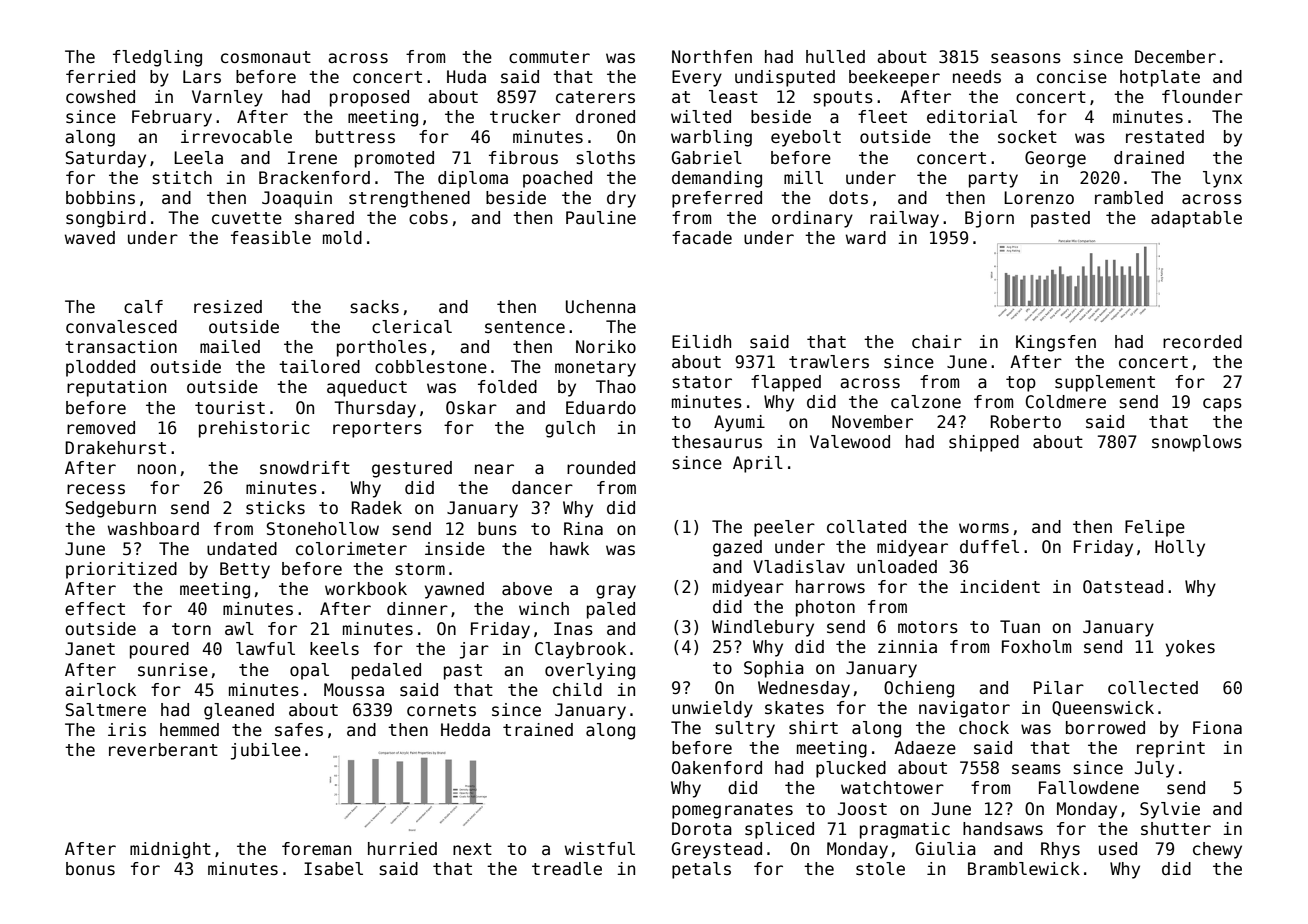 Image resolution: width=1308 pixels, height=924 pixels. Describe the element at coordinates (466, 77) in the image. I see `Huda` at that location.
